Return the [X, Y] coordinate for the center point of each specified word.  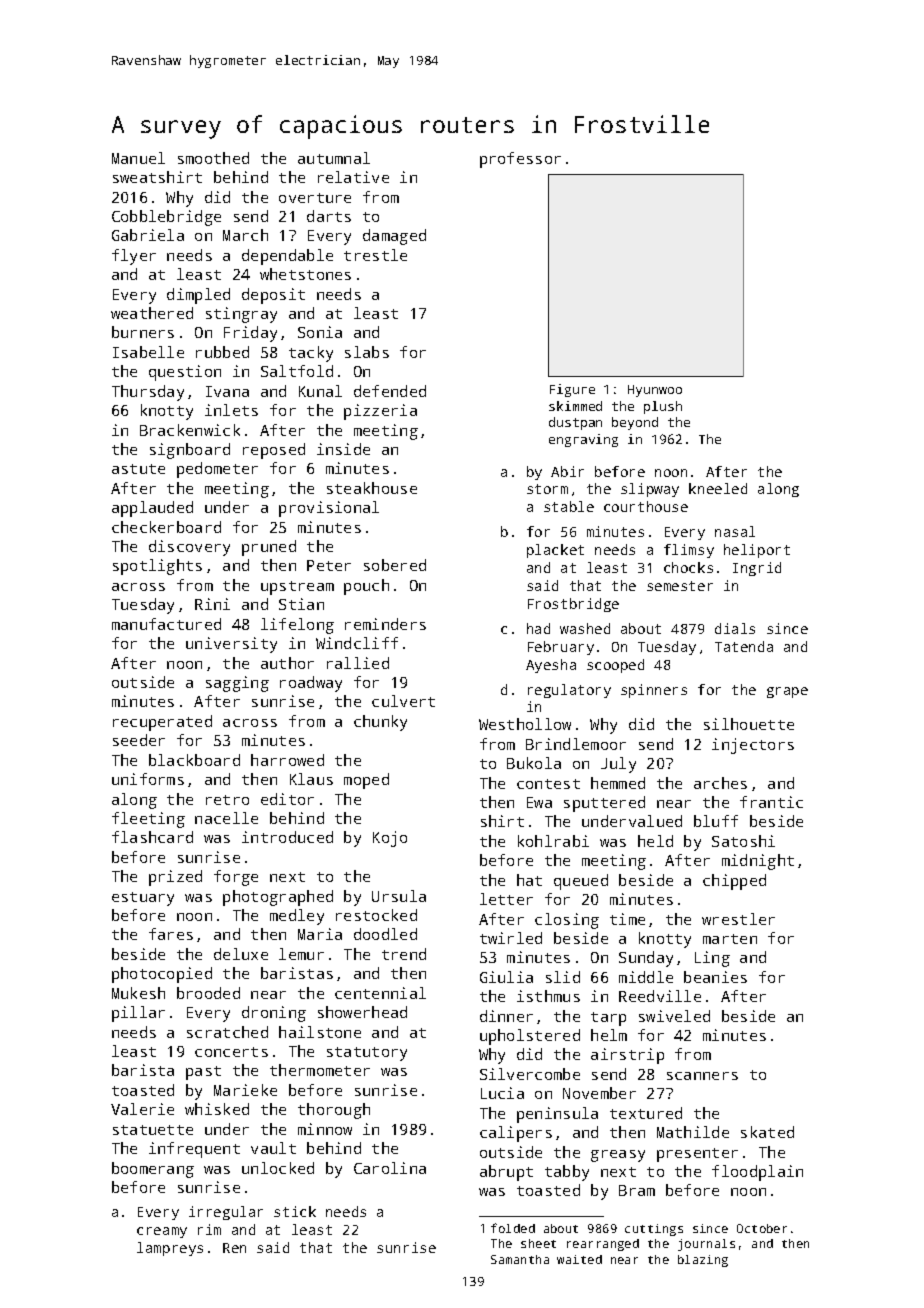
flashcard [152, 837]
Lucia [502, 1093]
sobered [395, 565]
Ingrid [757, 569]
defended [390, 391]
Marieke [245, 1090]
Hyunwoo [655, 391]
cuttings [654, 1230]
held [655, 841]
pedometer [217, 470]
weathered [152, 313]
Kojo [390, 839]
